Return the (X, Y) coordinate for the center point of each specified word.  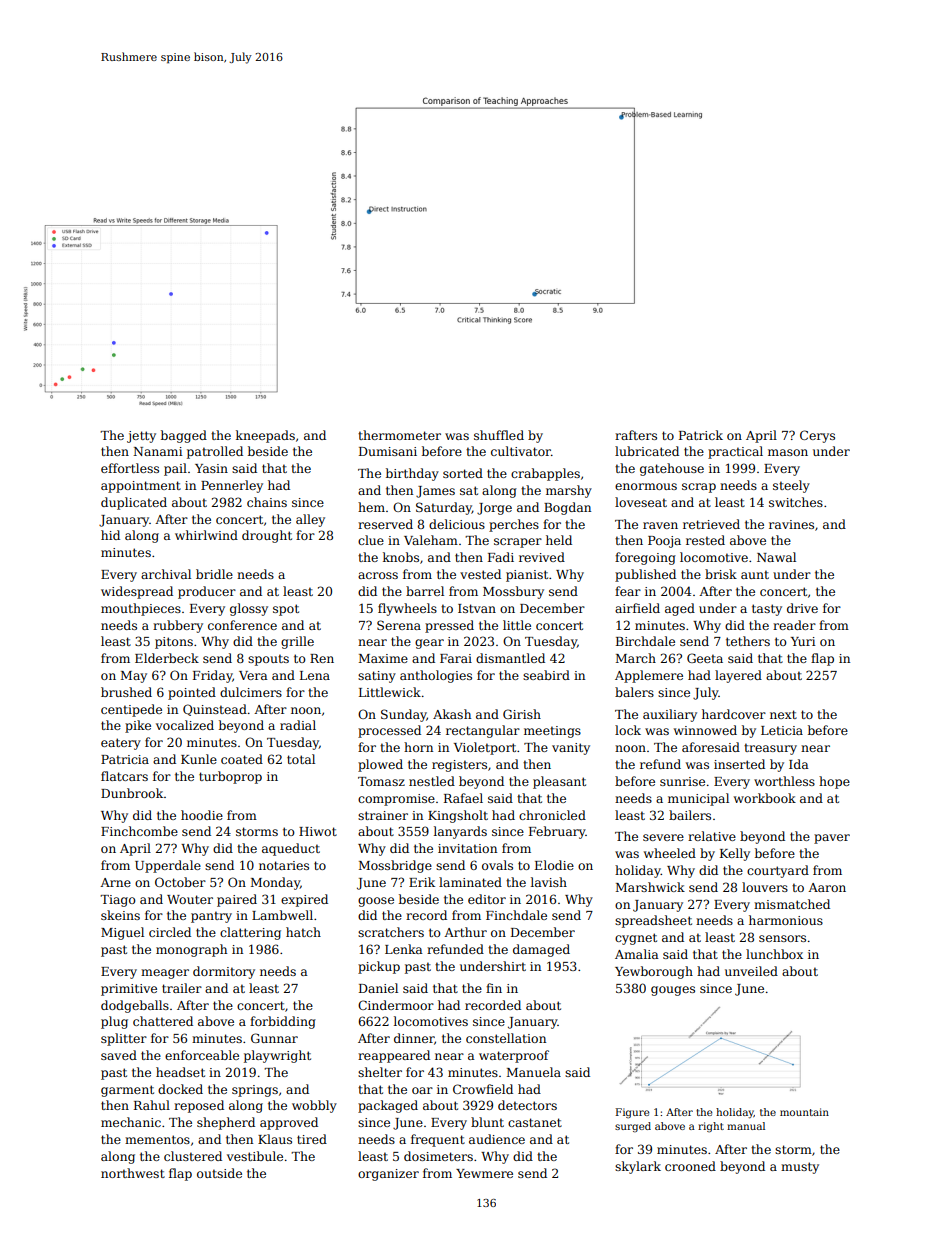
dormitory (224, 972)
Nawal (776, 557)
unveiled (751, 971)
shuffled (499, 435)
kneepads (265, 436)
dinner (414, 1038)
